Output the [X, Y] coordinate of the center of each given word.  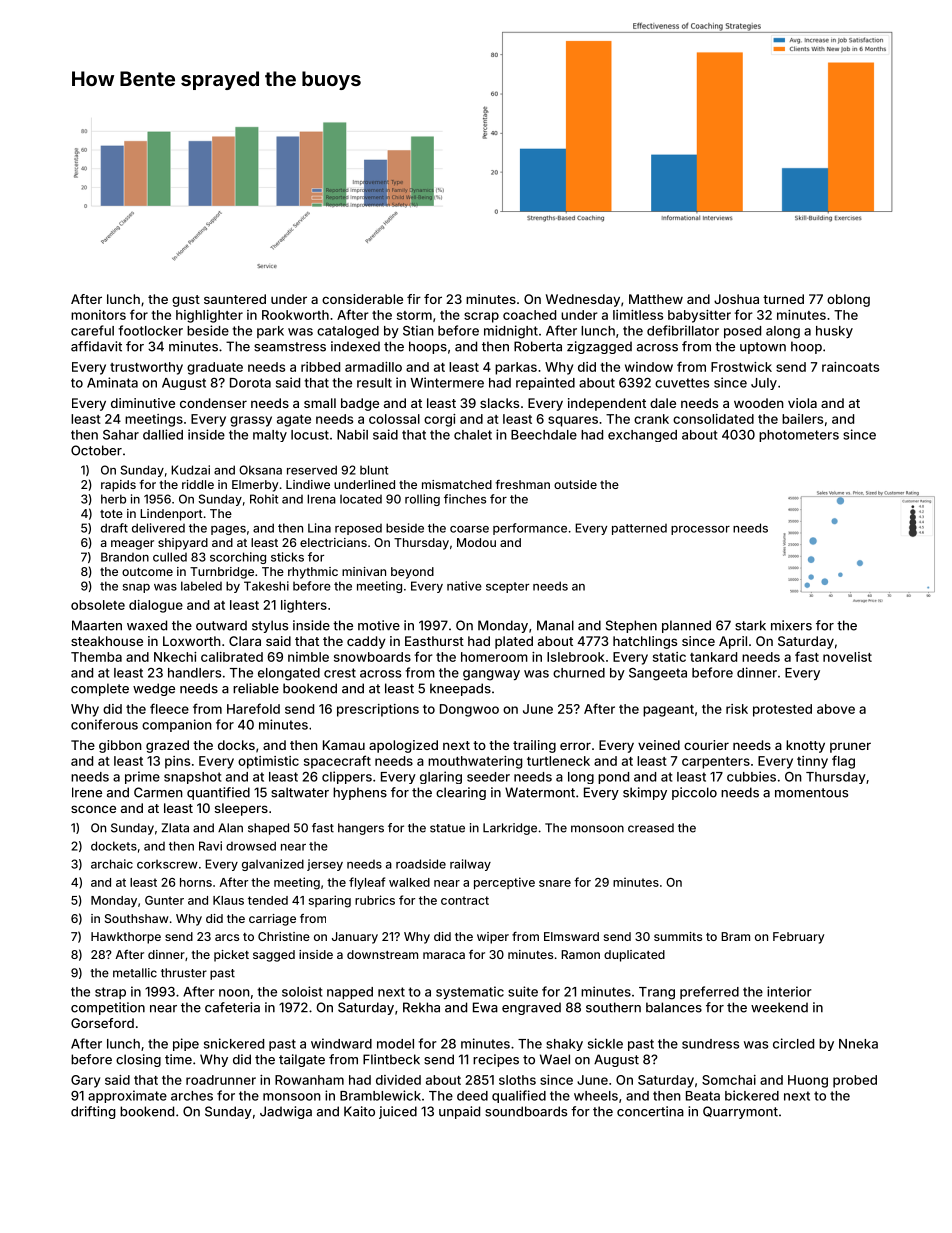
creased [651, 828]
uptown [763, 348]
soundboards [526, 1111]
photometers [799, 436]
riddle [198, 484]
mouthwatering [475, 762]
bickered [752, 1095]
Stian [418, 330]
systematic [470, 992]
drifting [93, 1112]
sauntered [235, 299]
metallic [135, 973]
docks [236, 745]
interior [789, 991]
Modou [476, 542]
